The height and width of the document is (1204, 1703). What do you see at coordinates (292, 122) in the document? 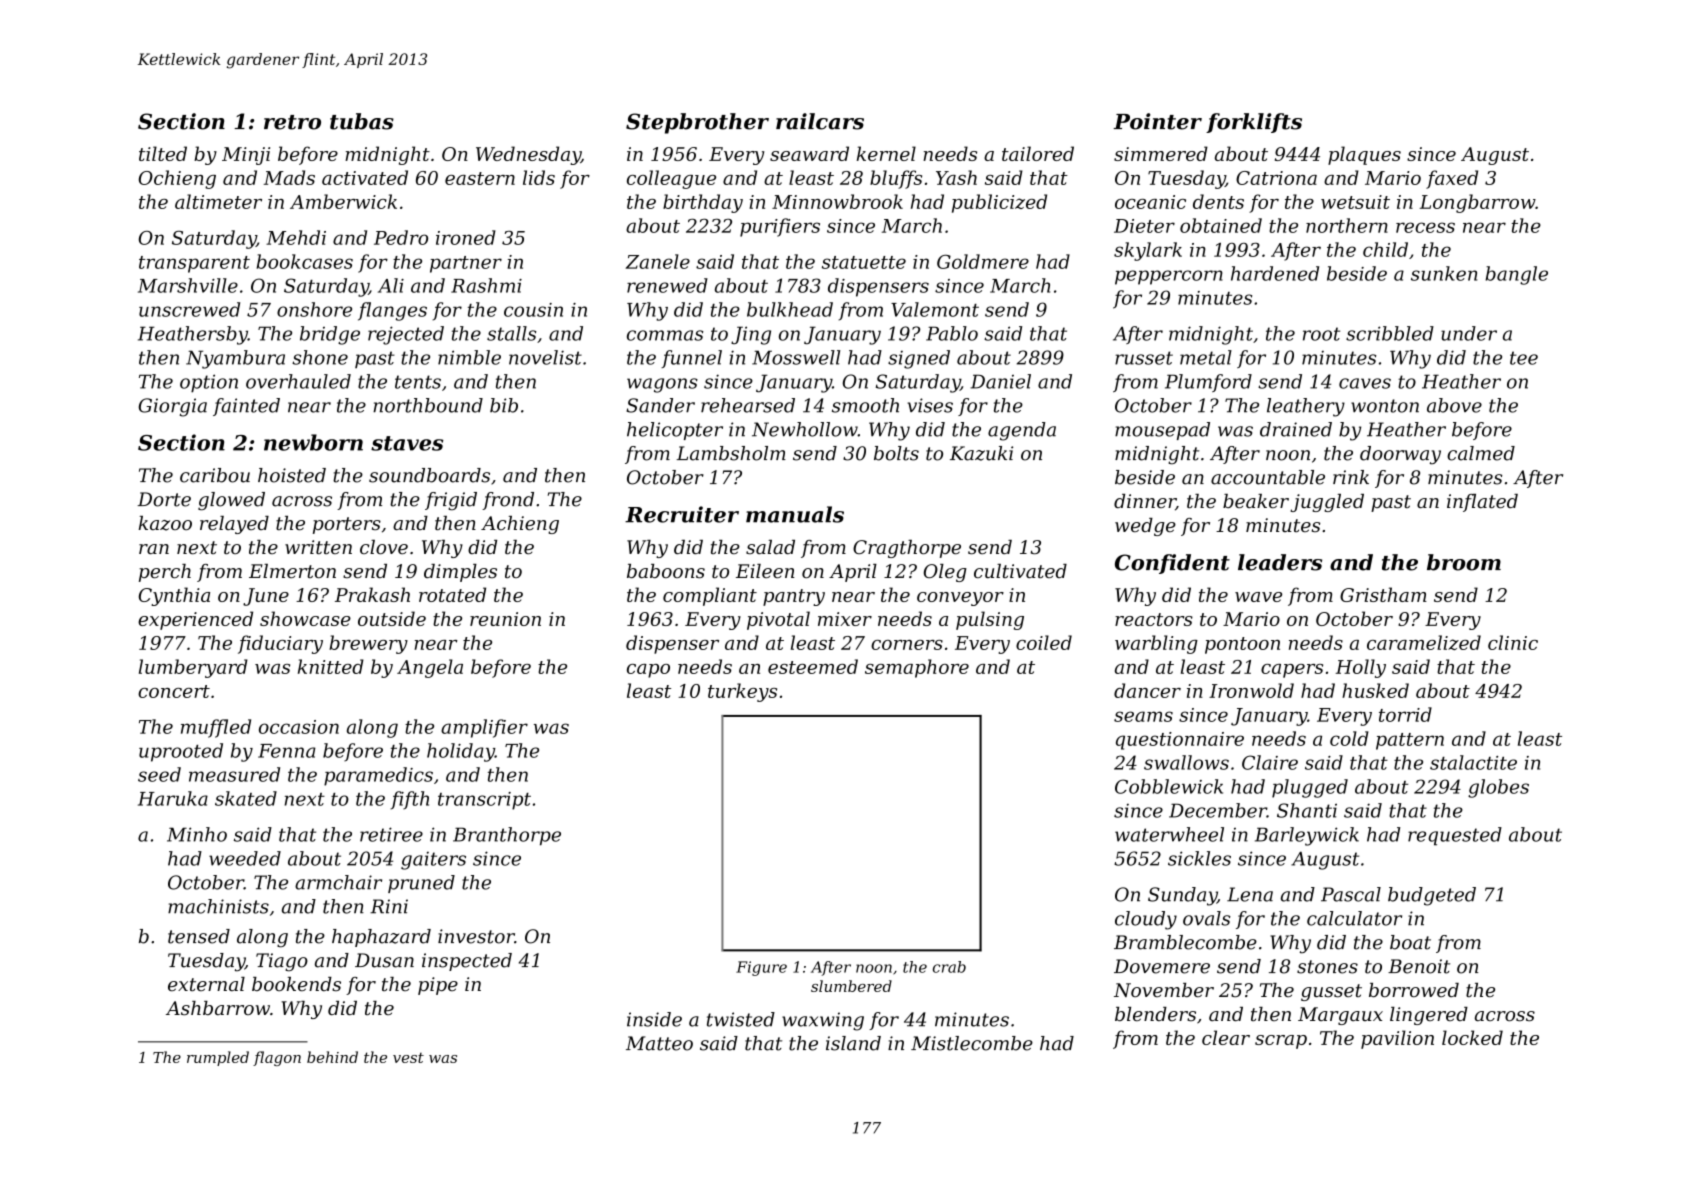
I see `retro` at bounding box center [292, 122].
